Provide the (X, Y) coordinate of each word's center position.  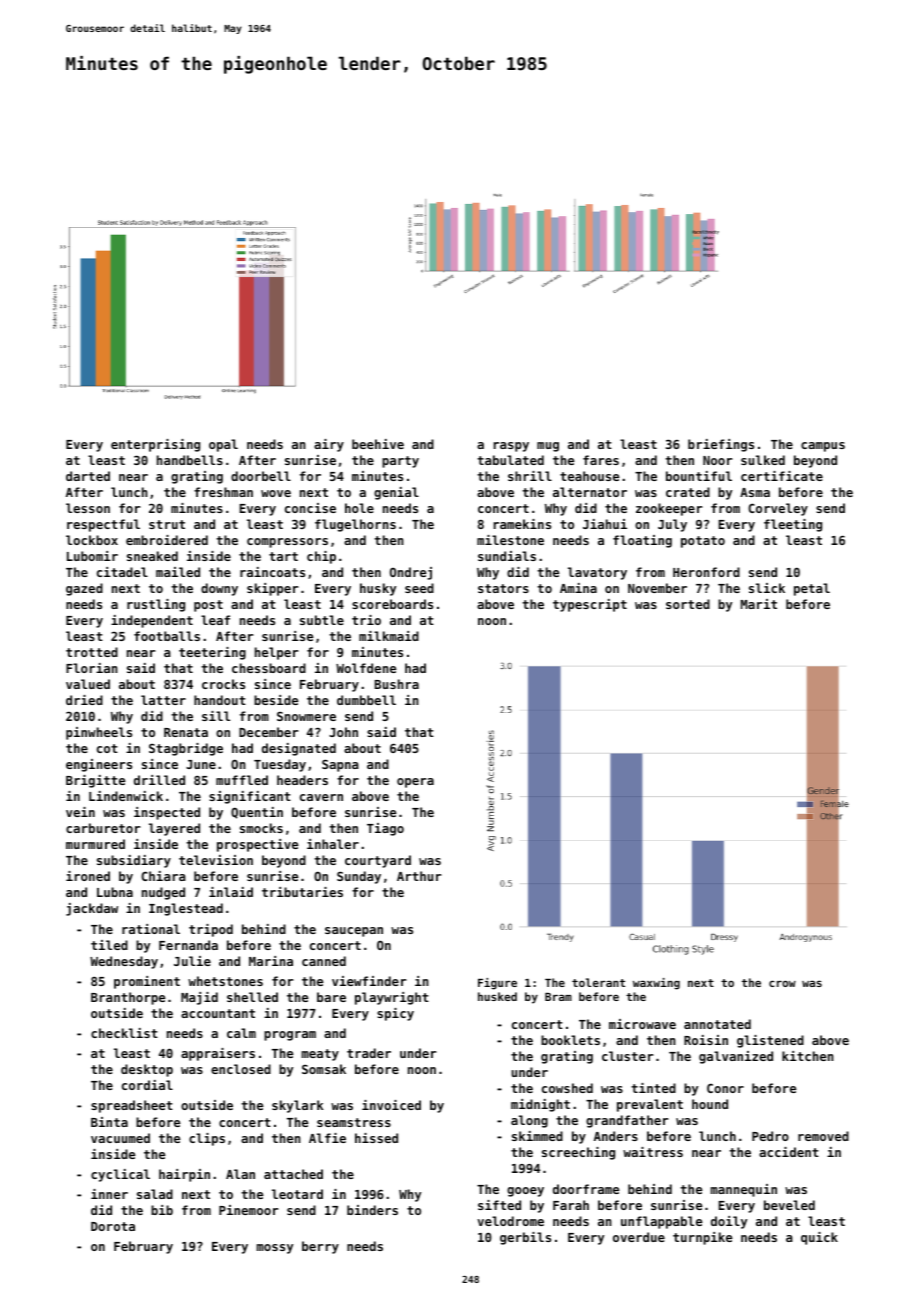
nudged (163, 893)
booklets (570, 1040)
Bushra (397, 684)
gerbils (525, 1238)
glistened (770, 1041)
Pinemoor (249, 1210)
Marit (759, 604)
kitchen (808, 1056)
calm (241, 1033)
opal (223, 445)
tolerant (598, 982)
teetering (212, 653)
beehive (378, 444)
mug (548, 447)
